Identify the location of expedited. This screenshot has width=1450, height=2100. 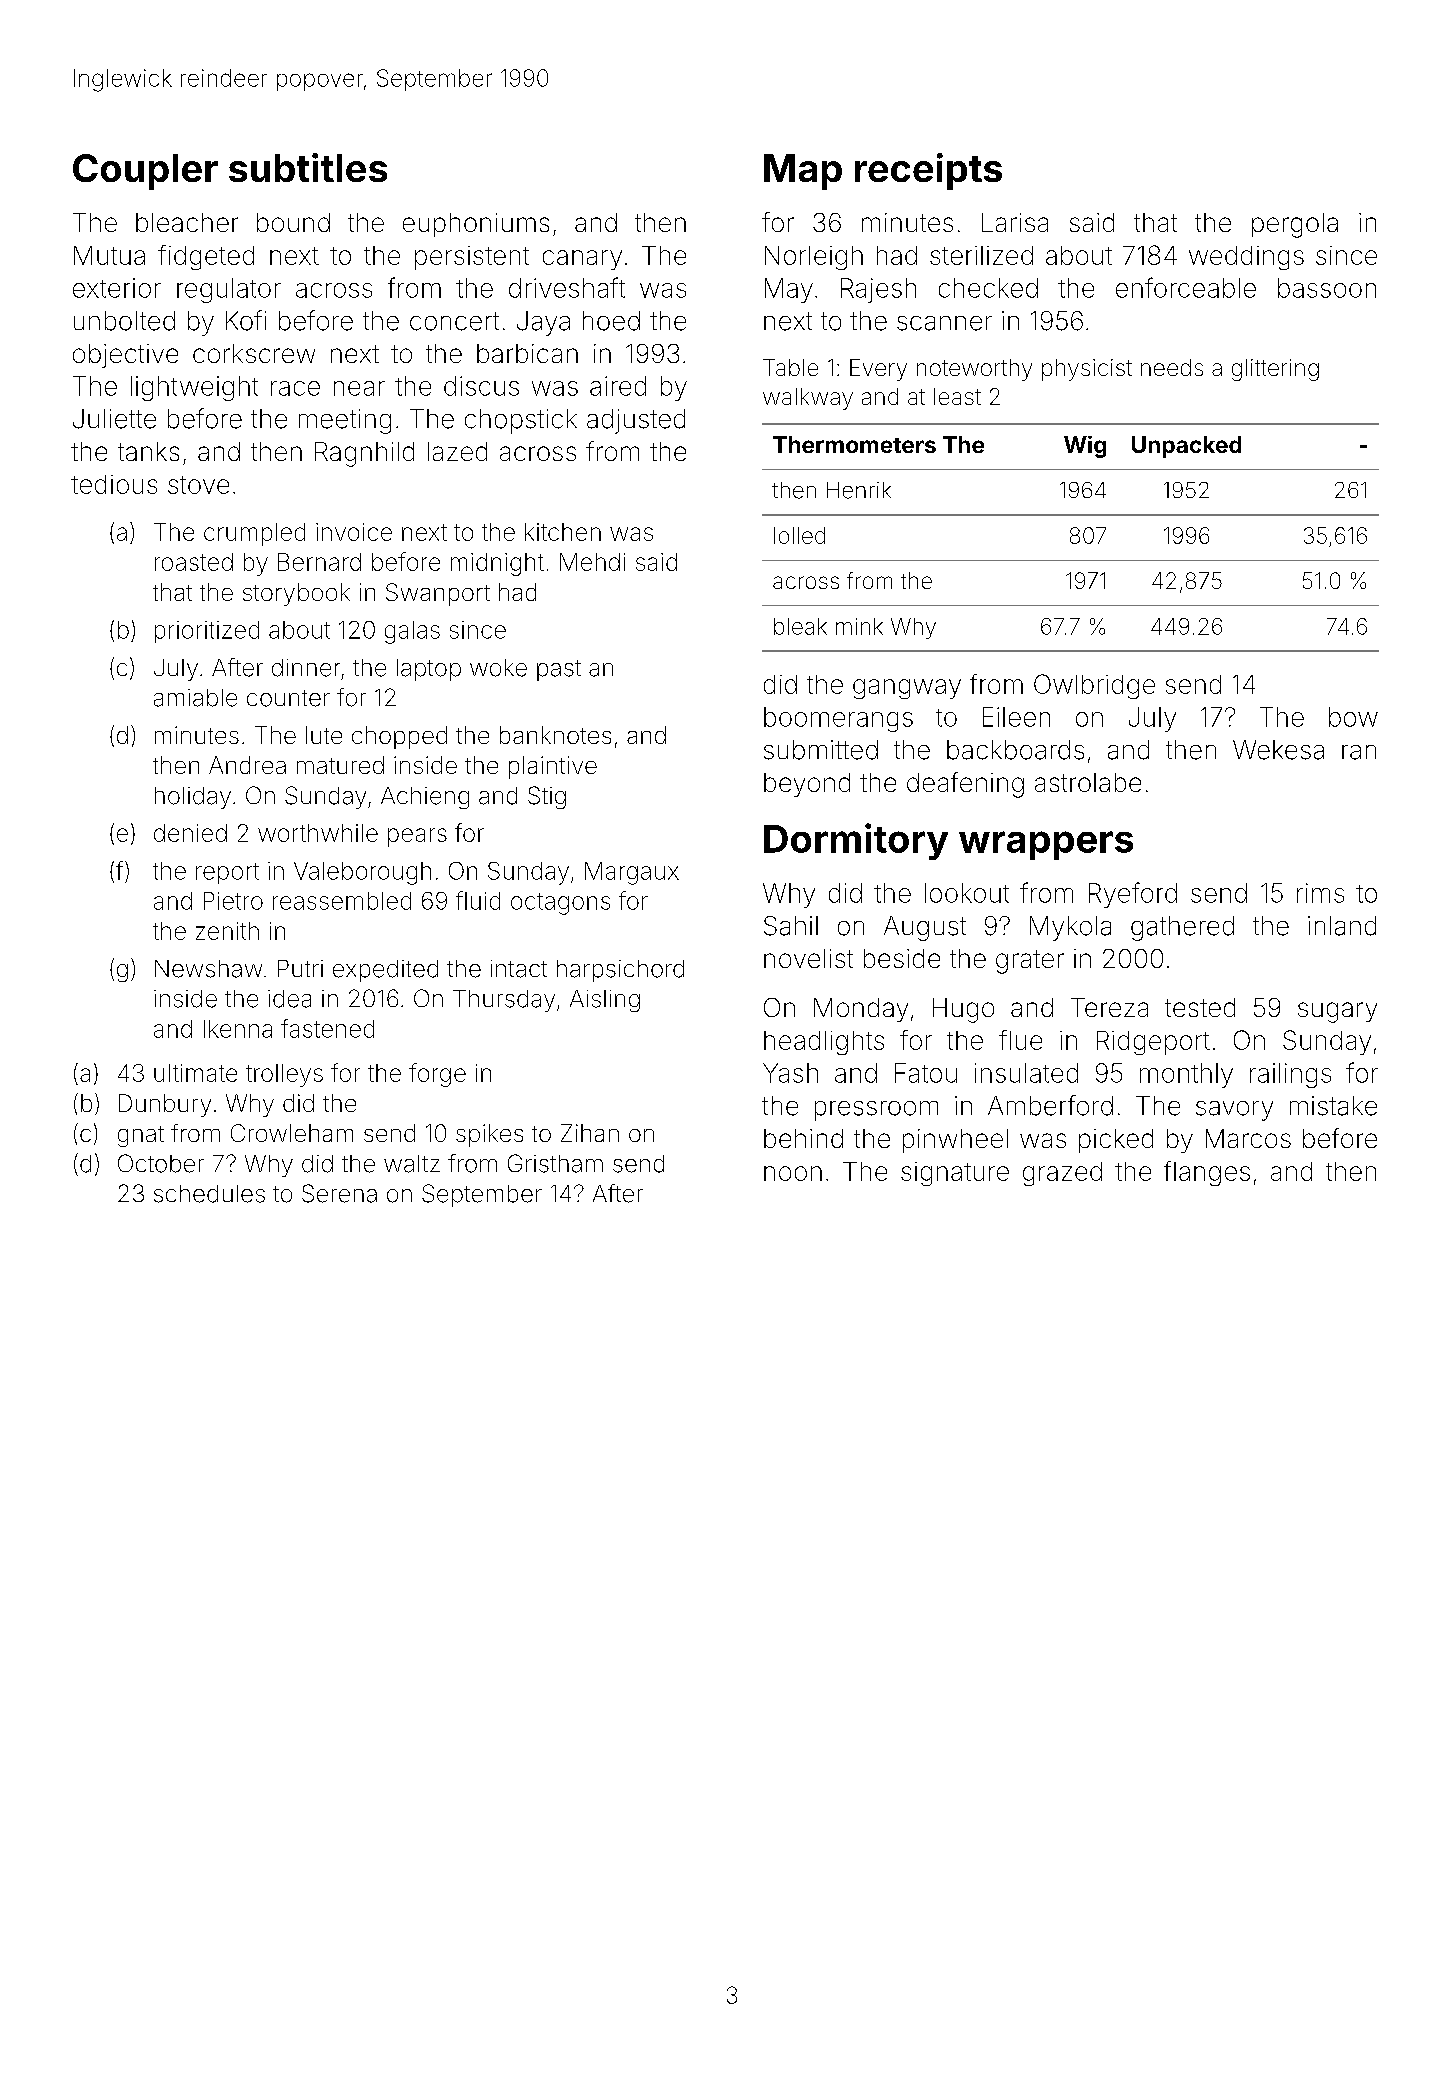
(385, 971).
